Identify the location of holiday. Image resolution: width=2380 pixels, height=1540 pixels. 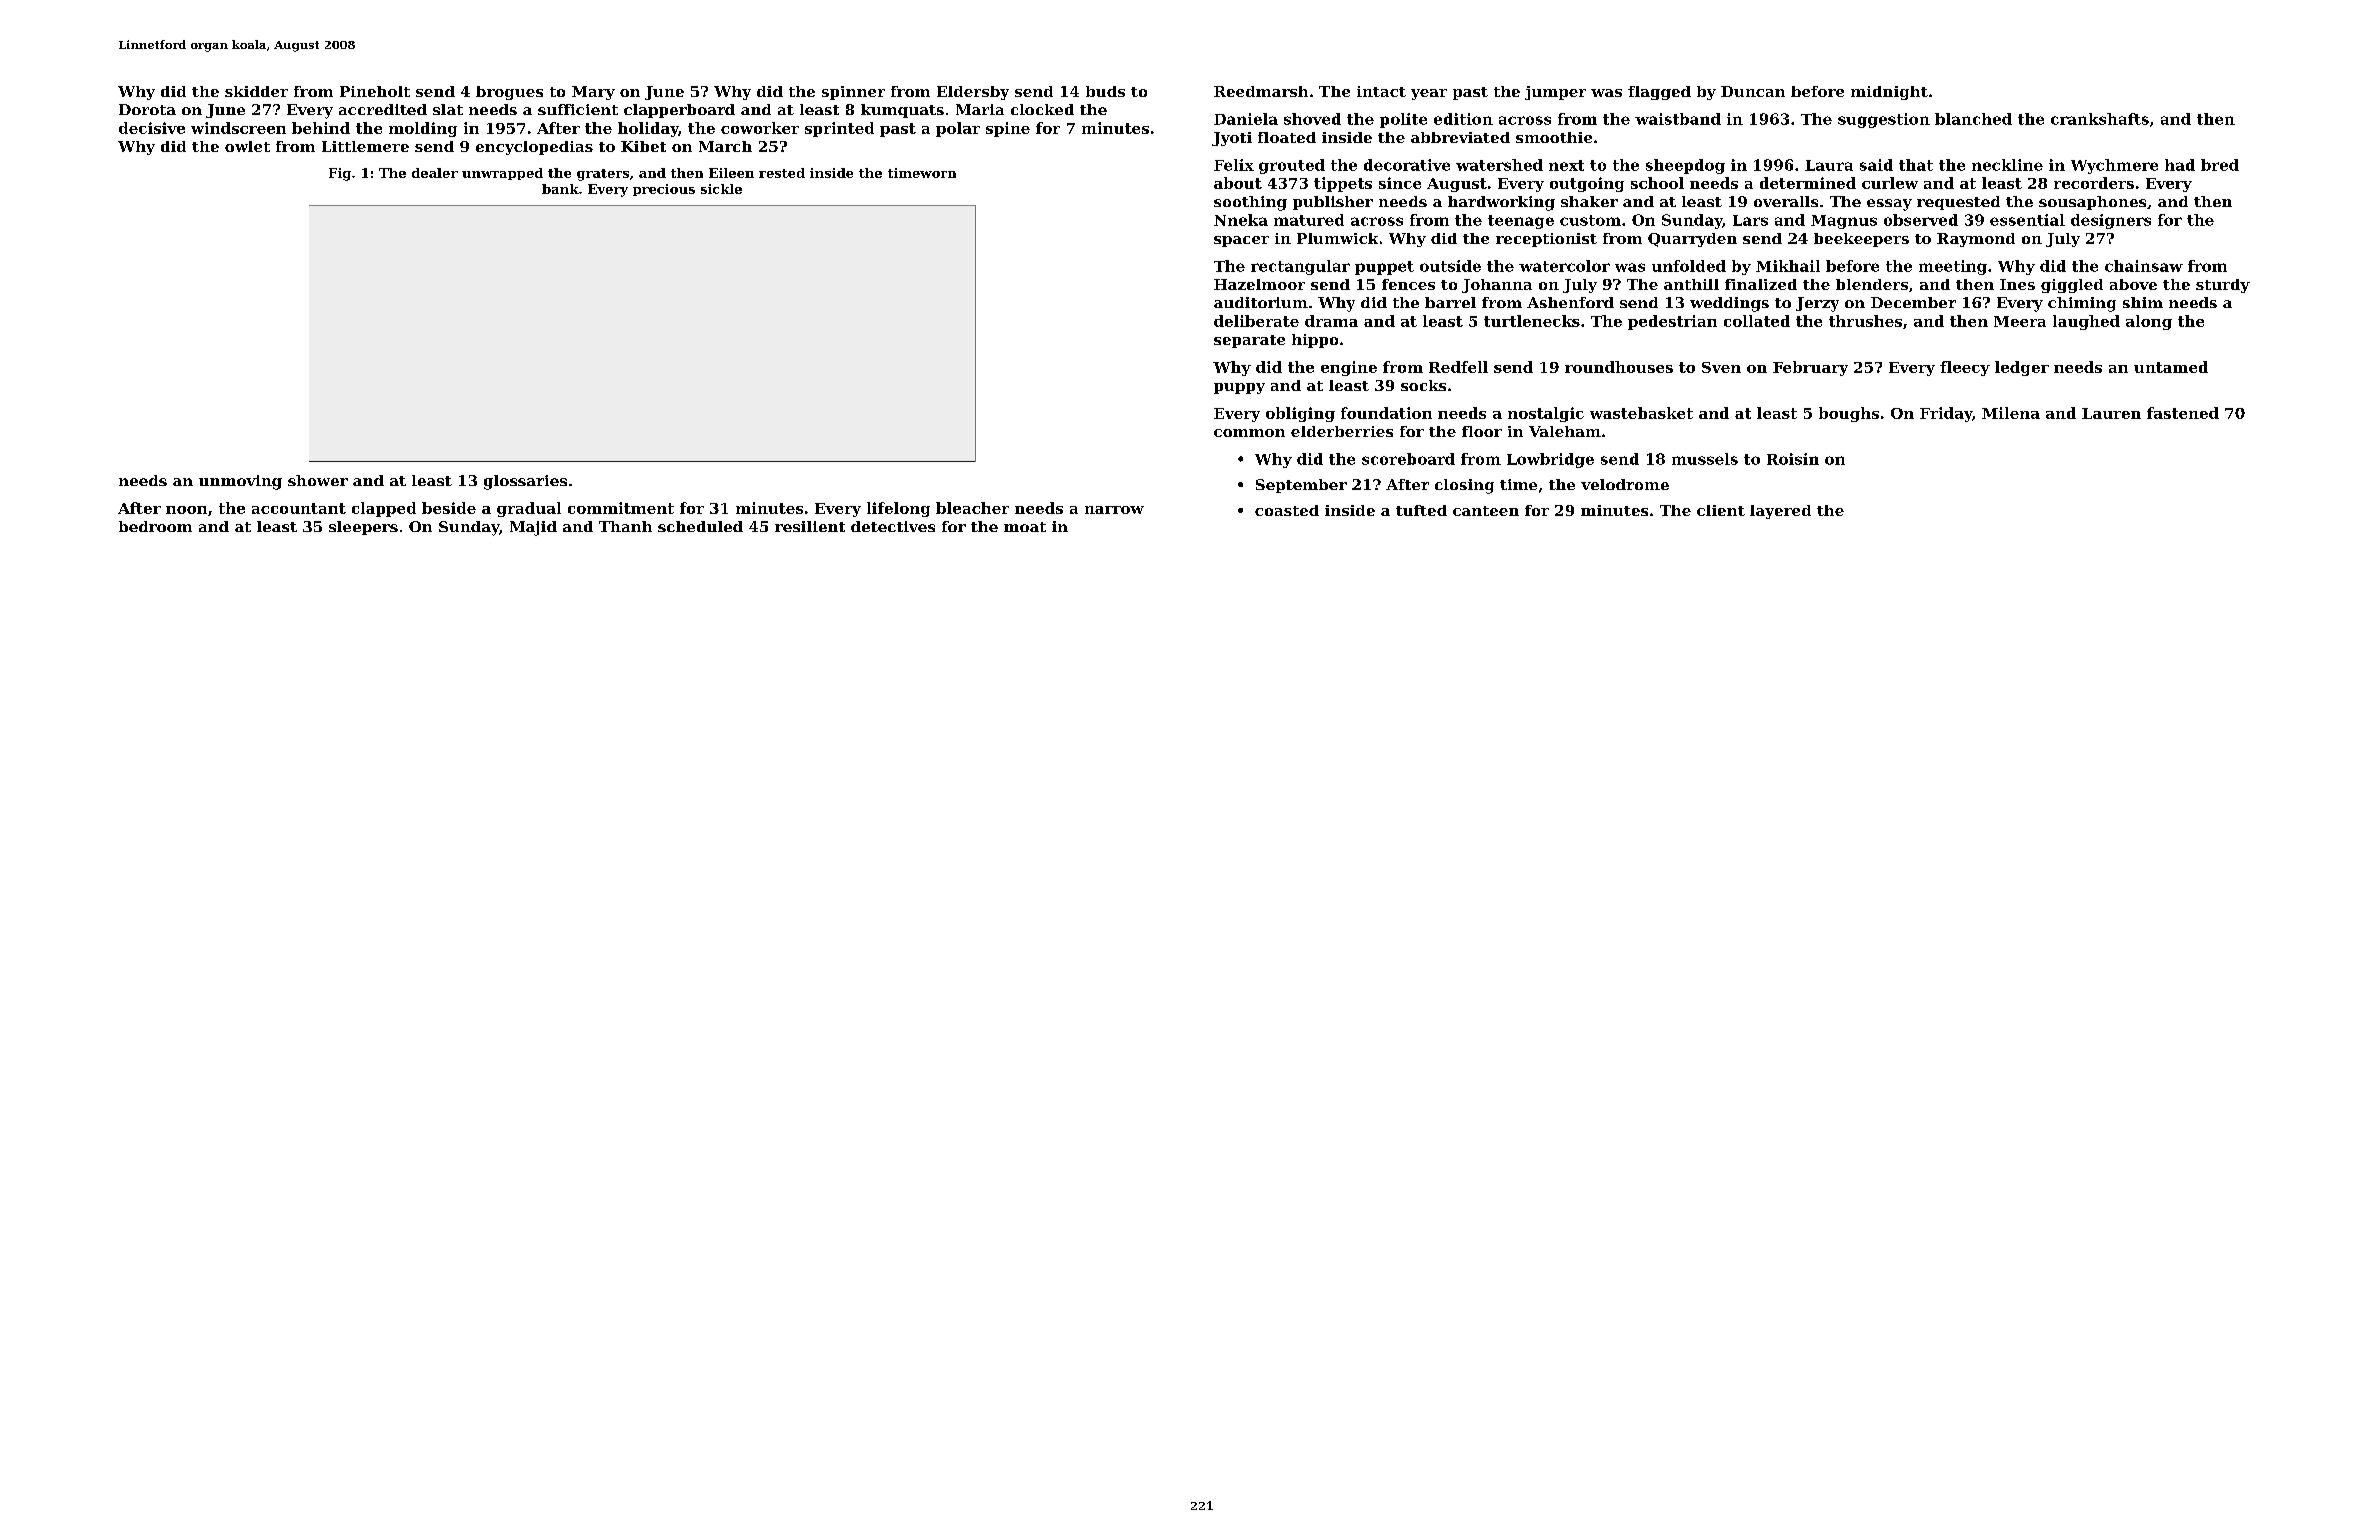
(648, 129).
